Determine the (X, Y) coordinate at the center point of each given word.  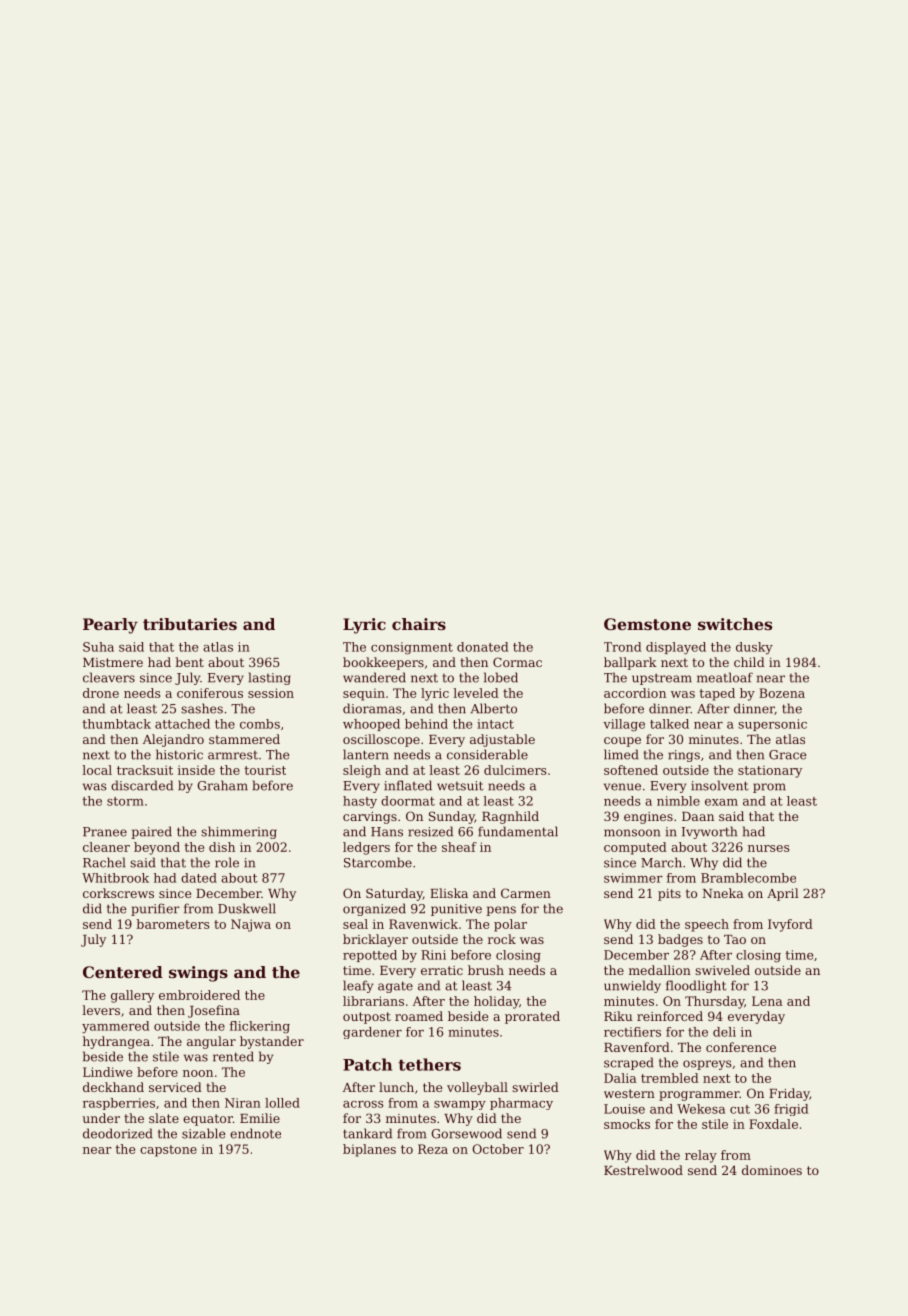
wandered (374, 677)
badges (680, 940)
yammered (115, 1027)
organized (374, 909)
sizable (203, 1133)
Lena (767, 1001)
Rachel (104, 862)
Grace (787, 755)
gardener (372, 1033)
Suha (98, 647)
